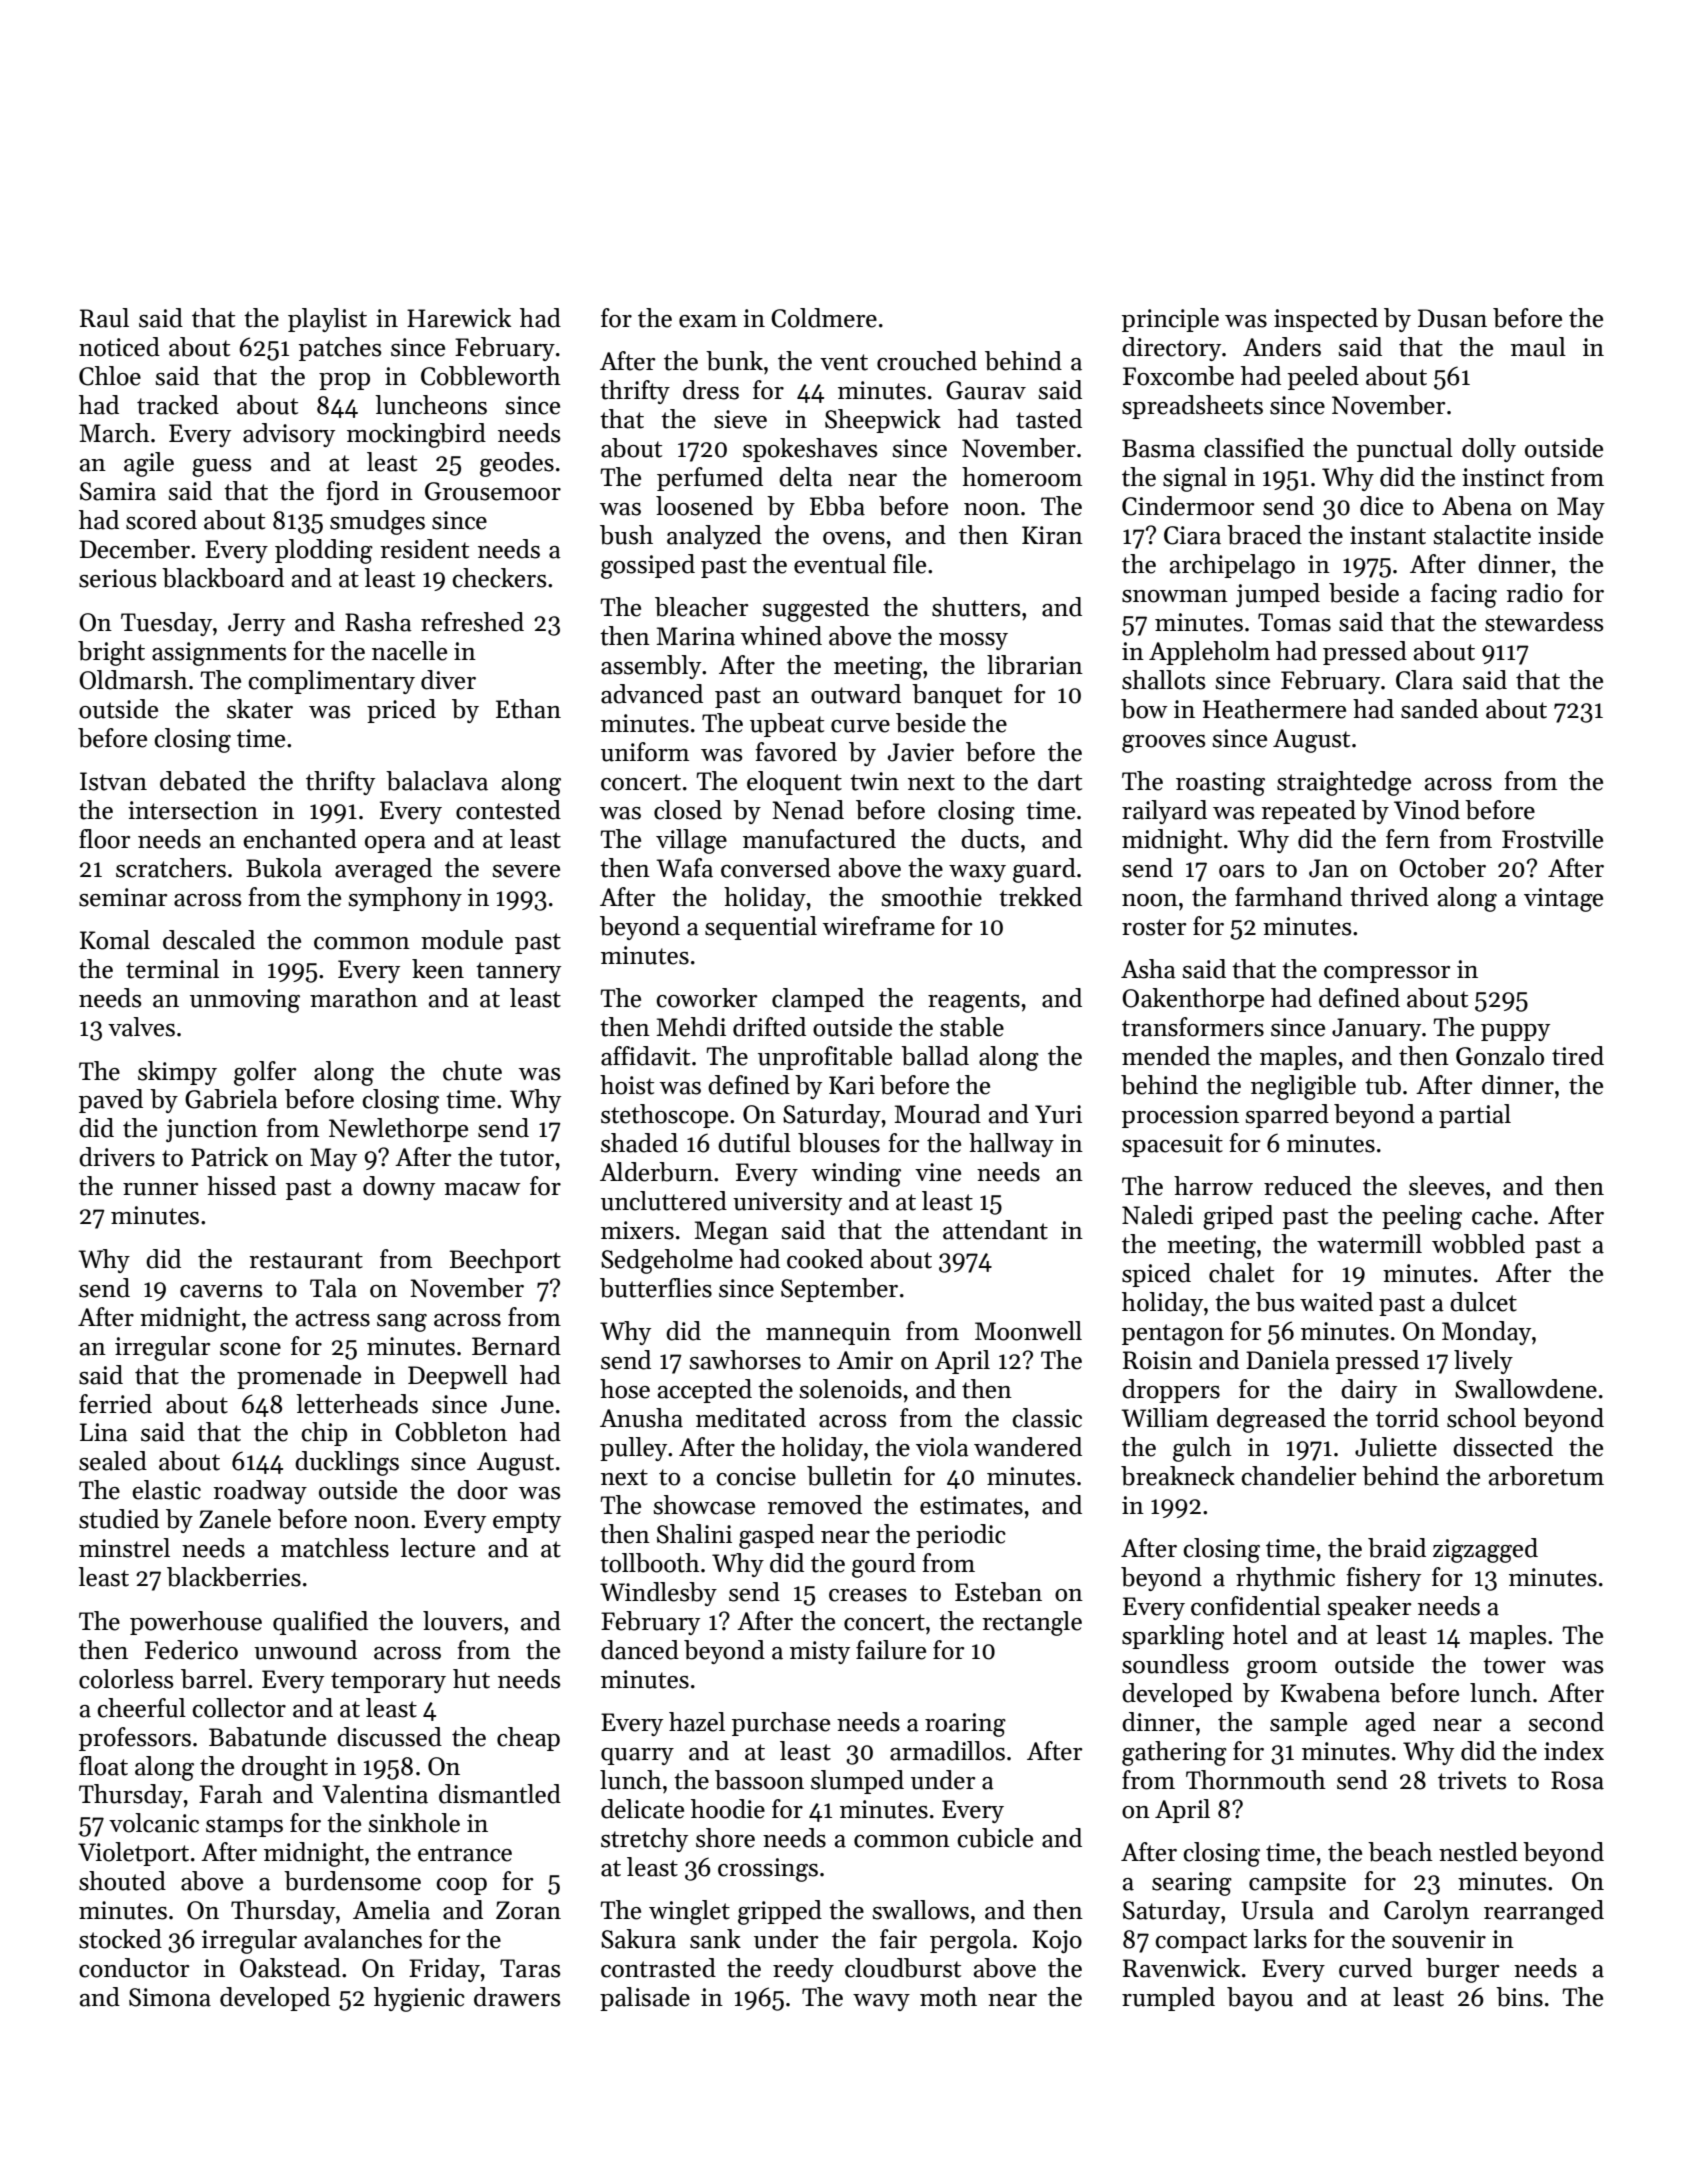 This page has height=2178, width=1683. Describe the element at coordinates (708, 321) in the page. I see `exam` at that location.
